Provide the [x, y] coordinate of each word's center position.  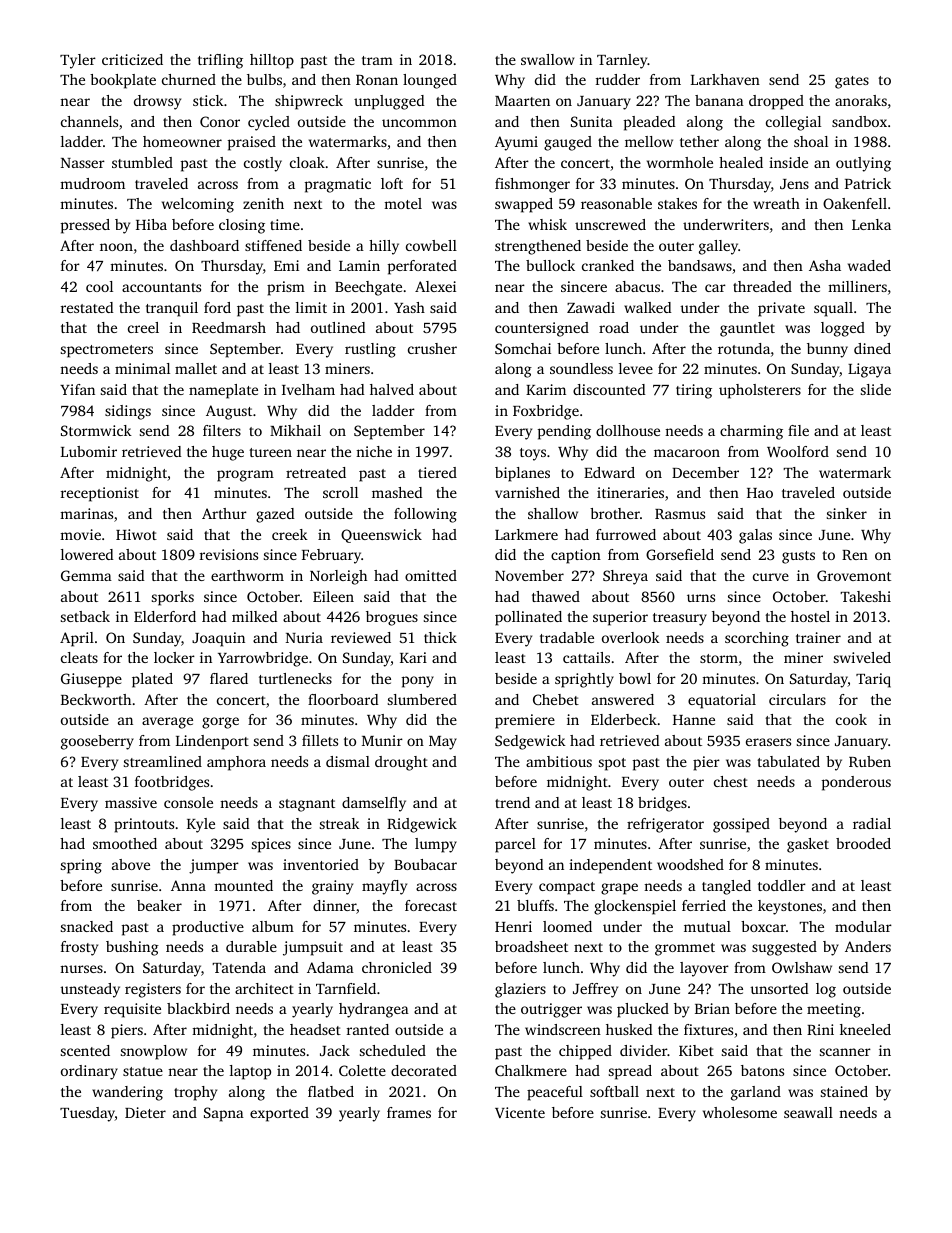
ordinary [89, 1072]
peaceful [555, 1093]
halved [392, 389]
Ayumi [516, 143]
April [77, 639]
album [273, 926]
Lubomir [89, 451]
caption [576, 556]
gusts [798, 557]
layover [704, 969]
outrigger [551, 1010]
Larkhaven [725, 79]
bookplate [123, 81]
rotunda [744, 348]
